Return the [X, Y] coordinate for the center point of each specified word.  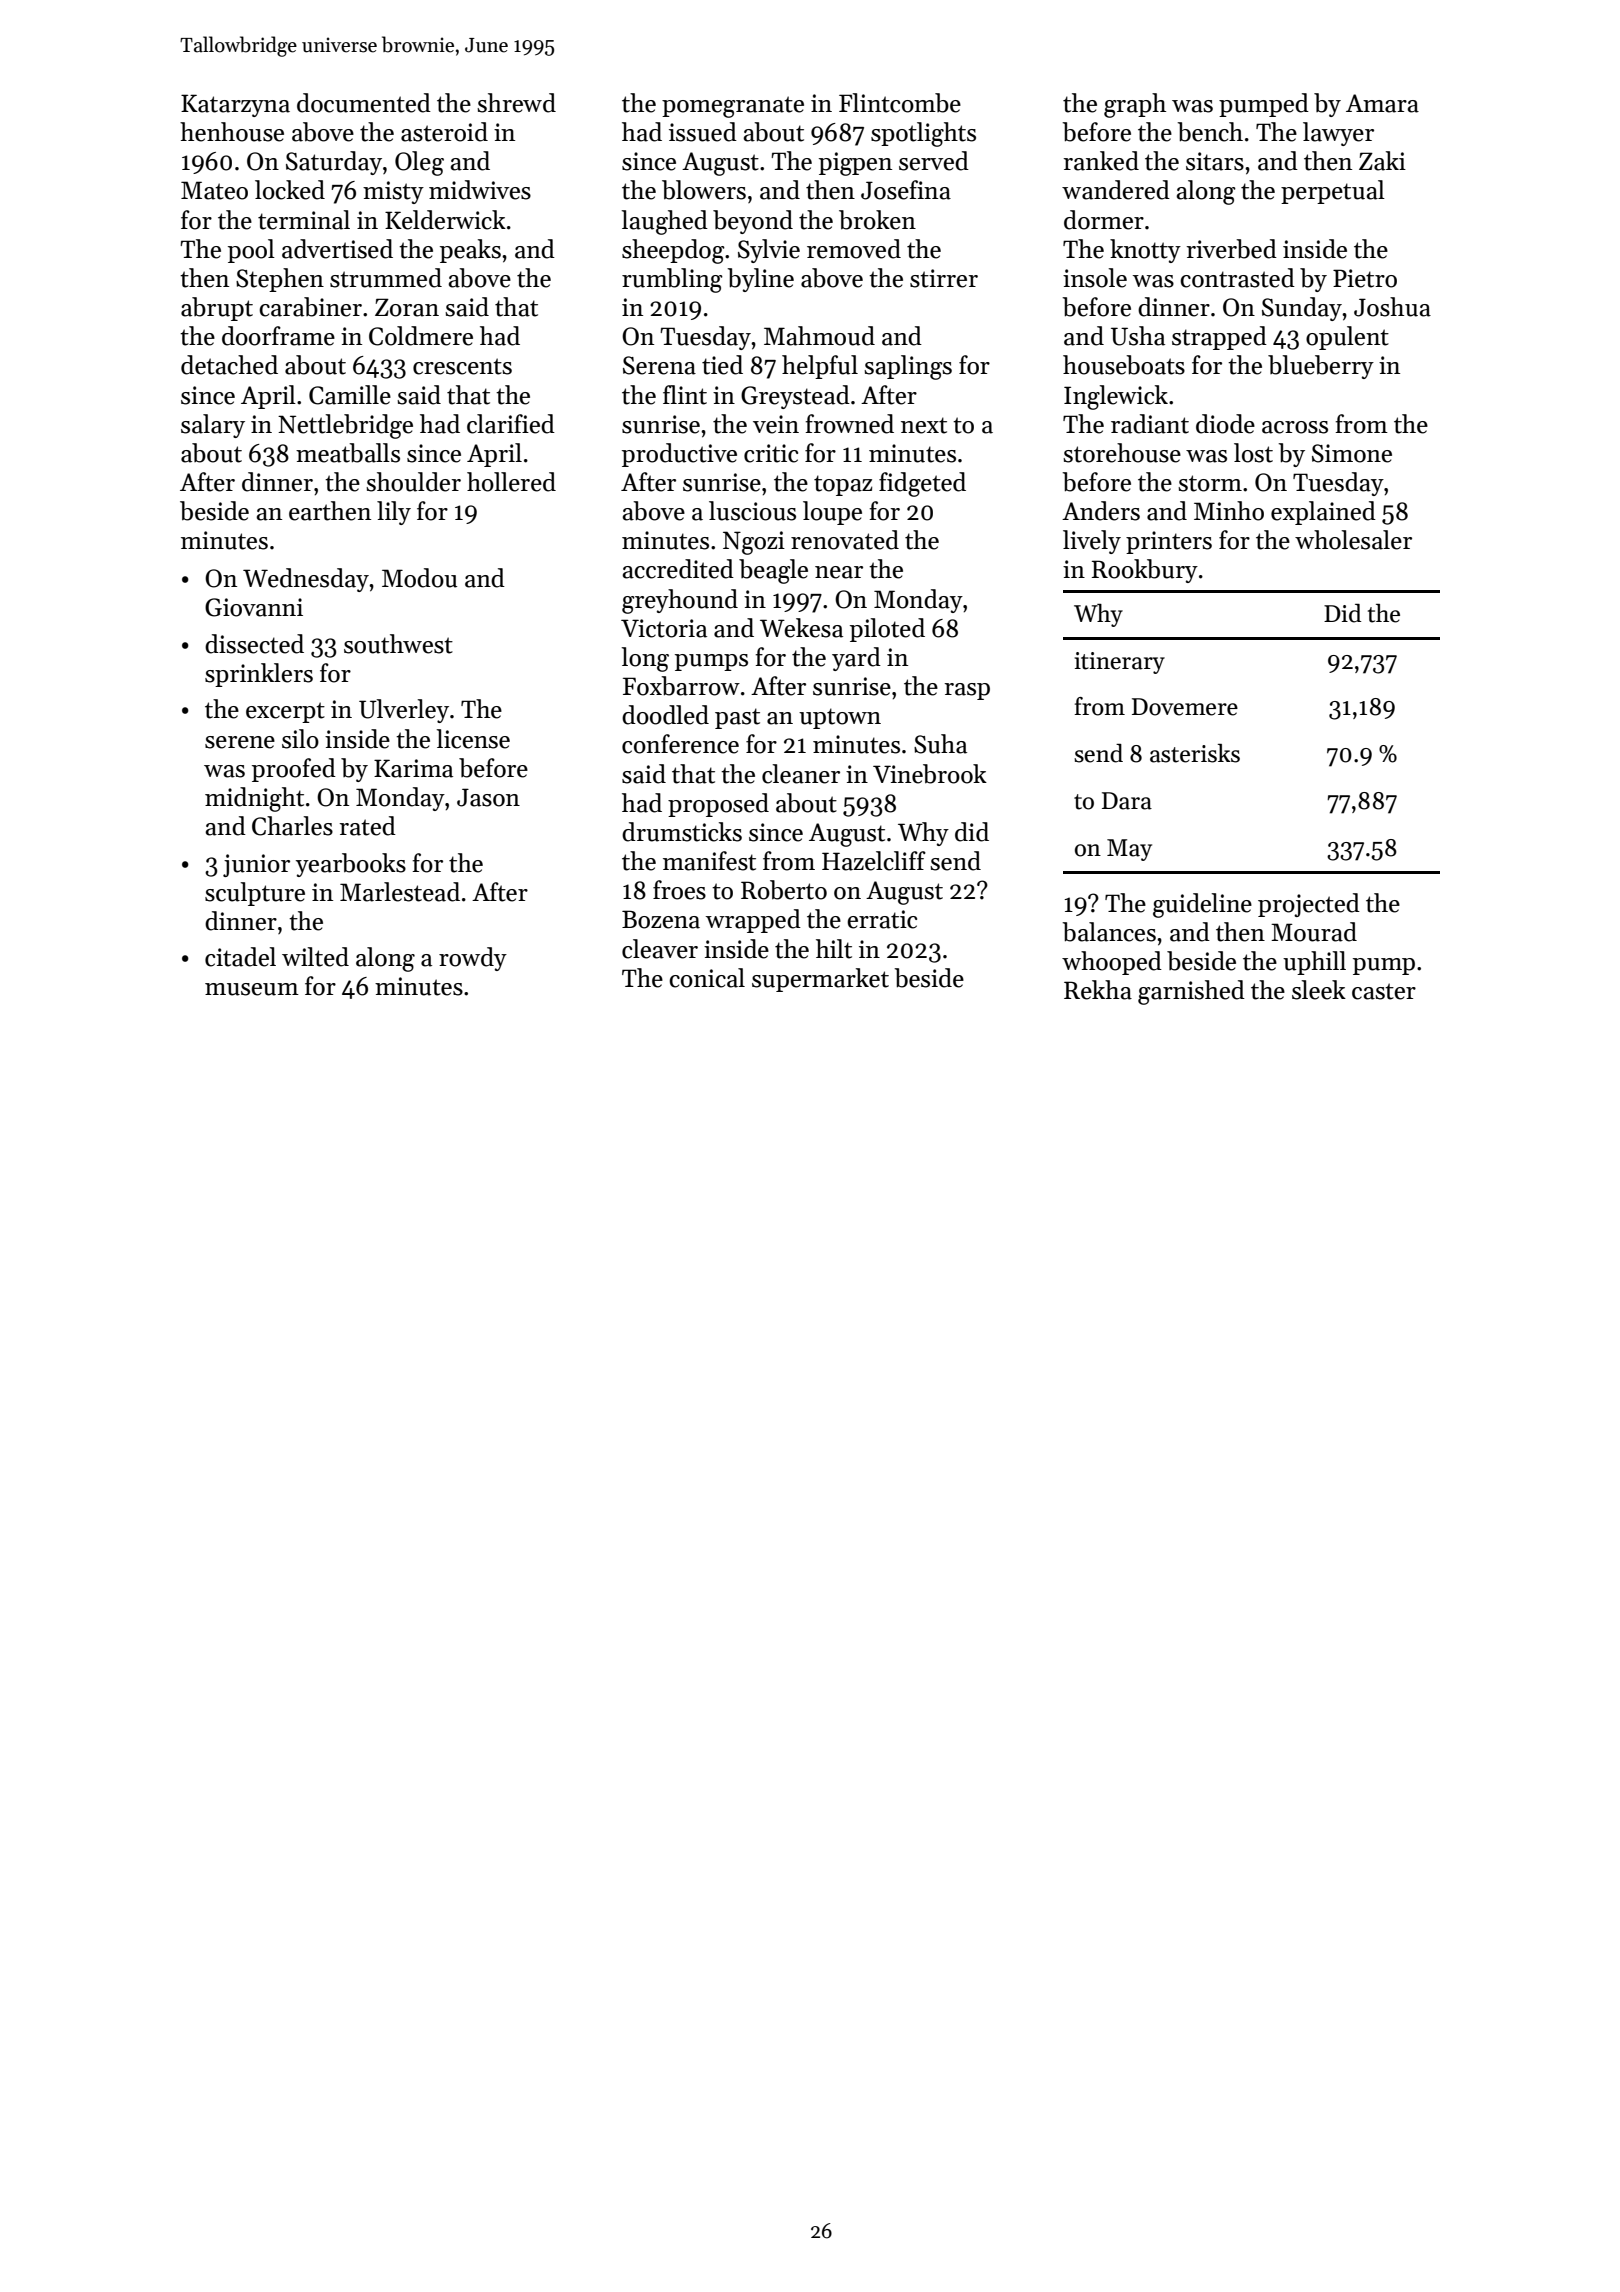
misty [393, 192]
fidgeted [922, 484]
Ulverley [404, 711]
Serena [659, 365]
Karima [413, 768]
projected [1309, 905]
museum [252, 989]
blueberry [1321, 367]
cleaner [801, 774]
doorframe [278, 336]
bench [1210, 132]
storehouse [1122, 453]
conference [680, 744]
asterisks [1195, 753]
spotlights [923, 134]
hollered [511, 482]
